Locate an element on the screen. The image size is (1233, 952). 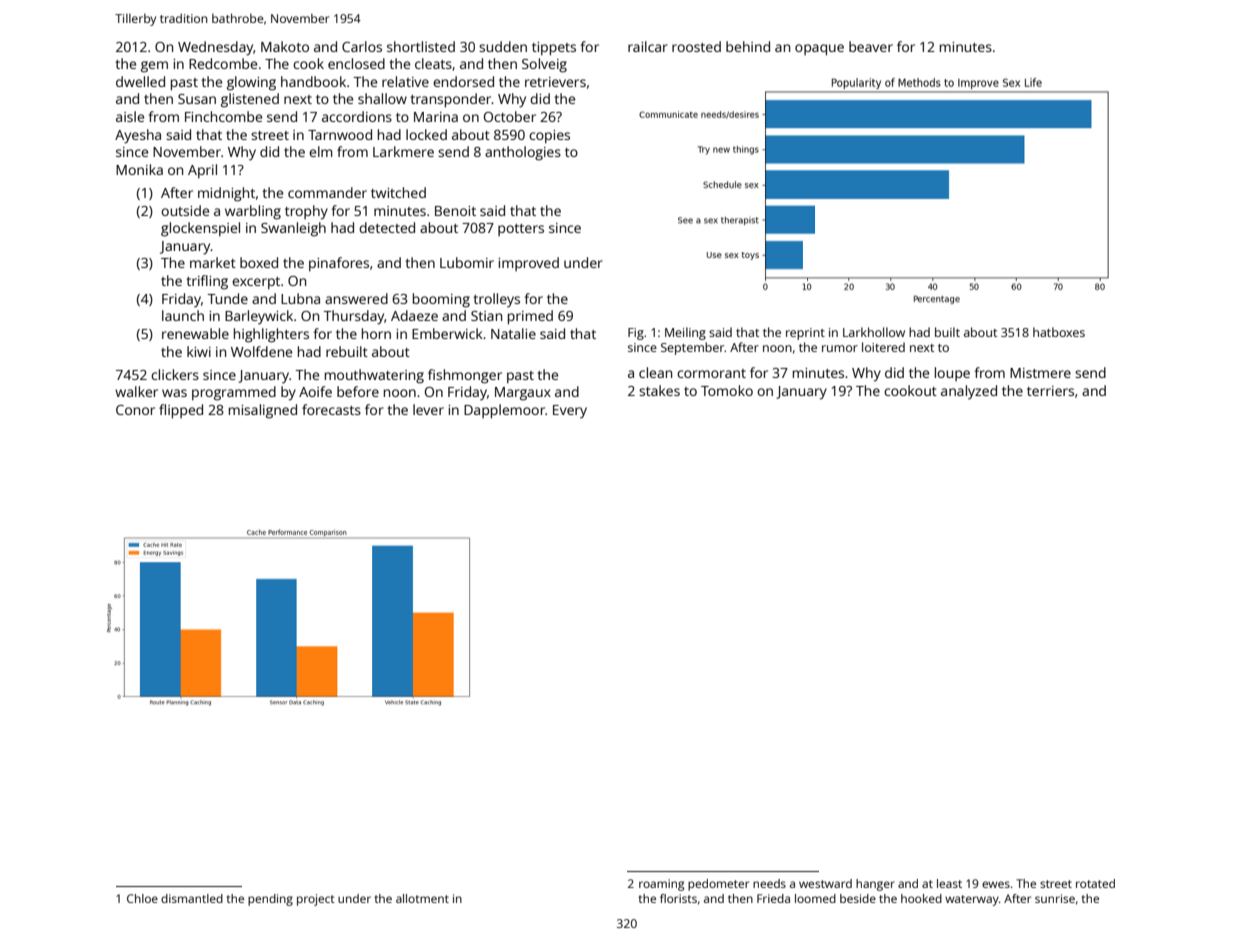
rotated is located at coordinates (1095, 883).
